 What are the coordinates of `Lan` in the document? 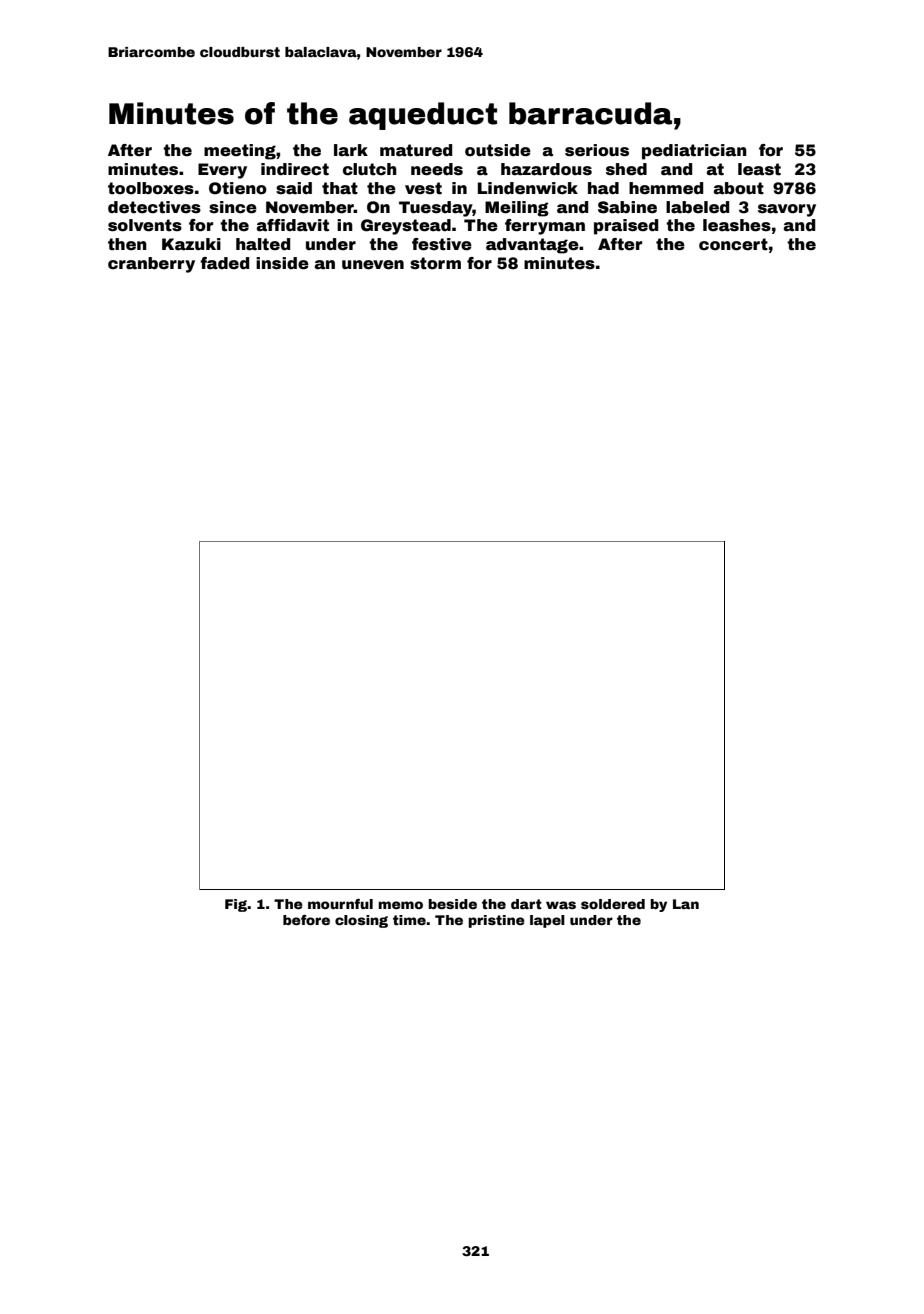 It's located at (686, 904).
